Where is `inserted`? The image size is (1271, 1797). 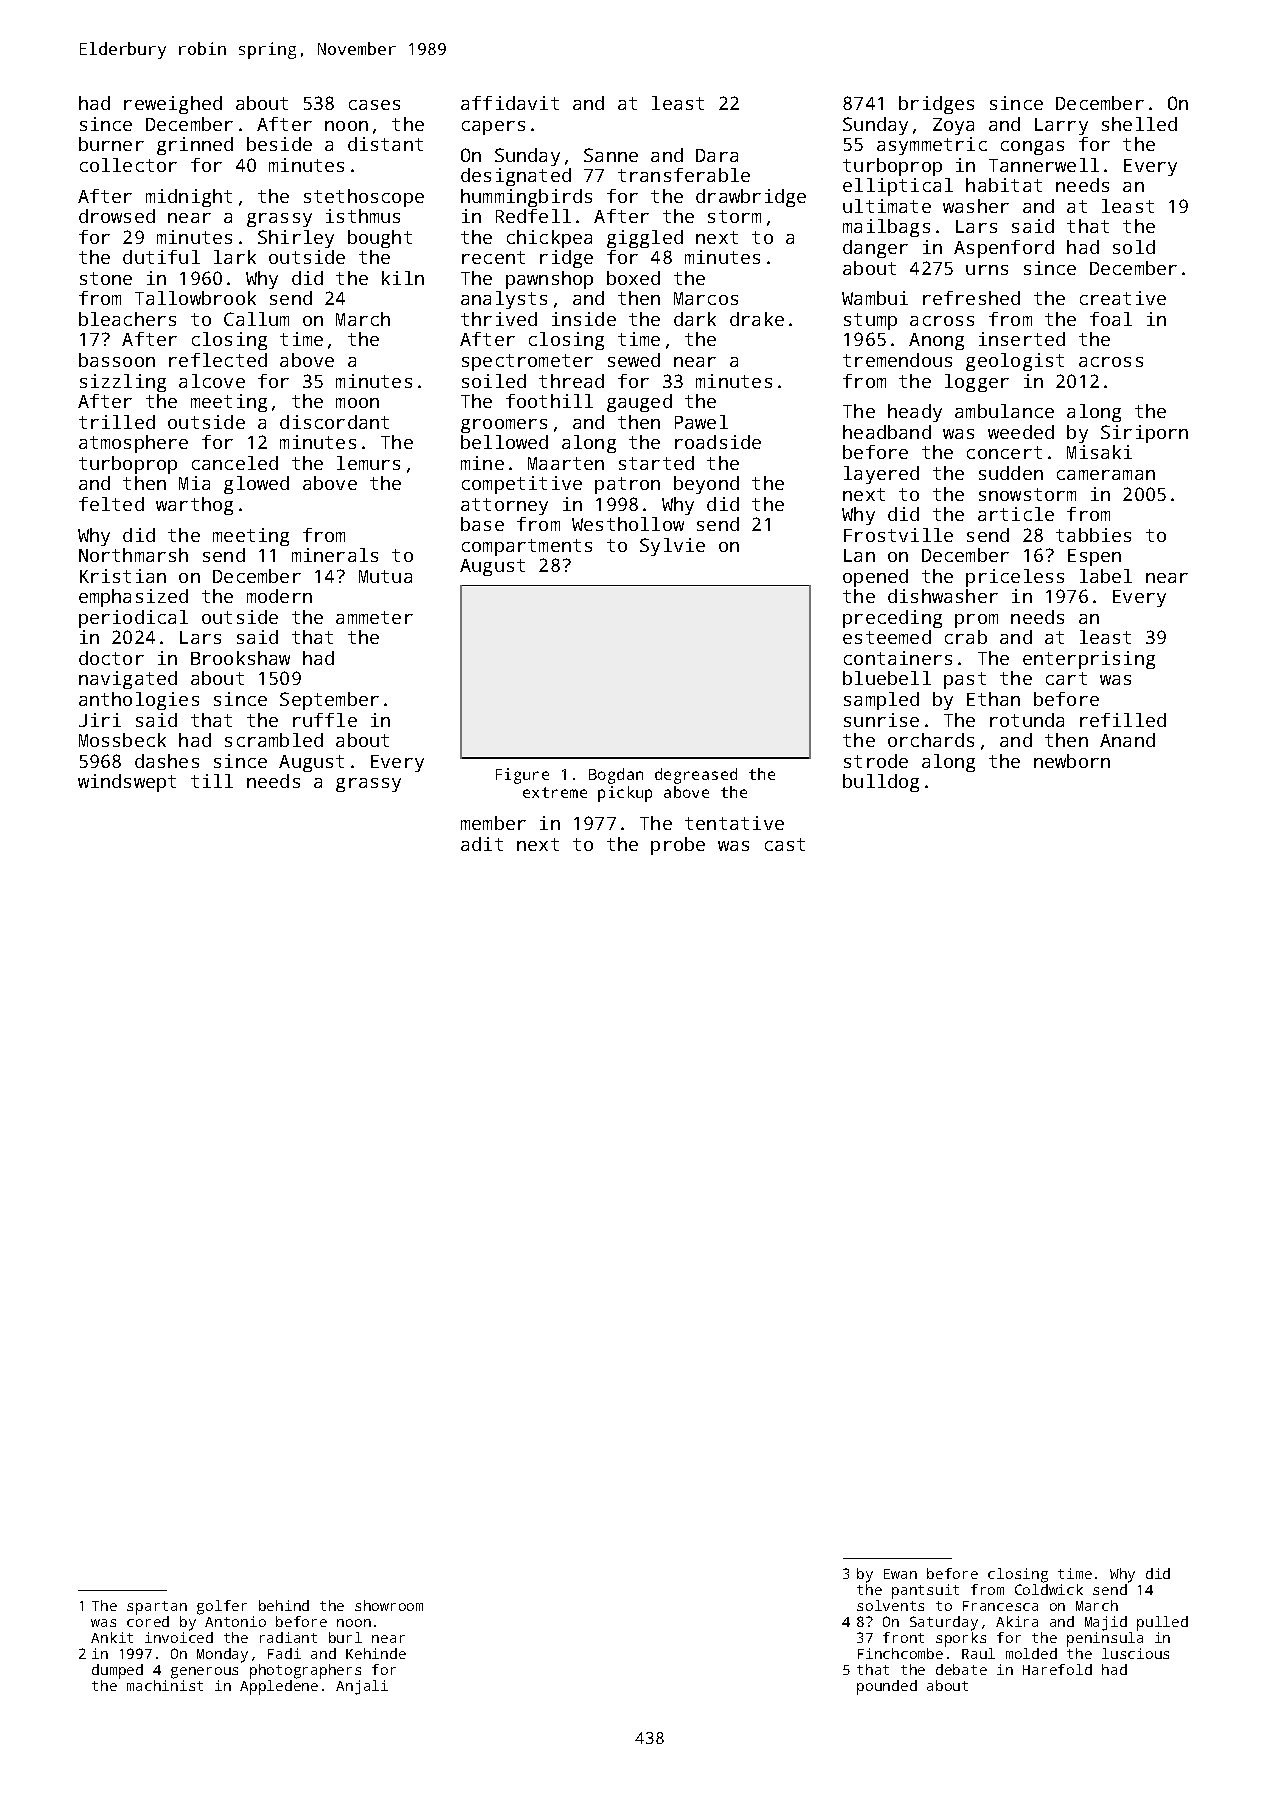 inserted is located at coordinates (1022, 339).
